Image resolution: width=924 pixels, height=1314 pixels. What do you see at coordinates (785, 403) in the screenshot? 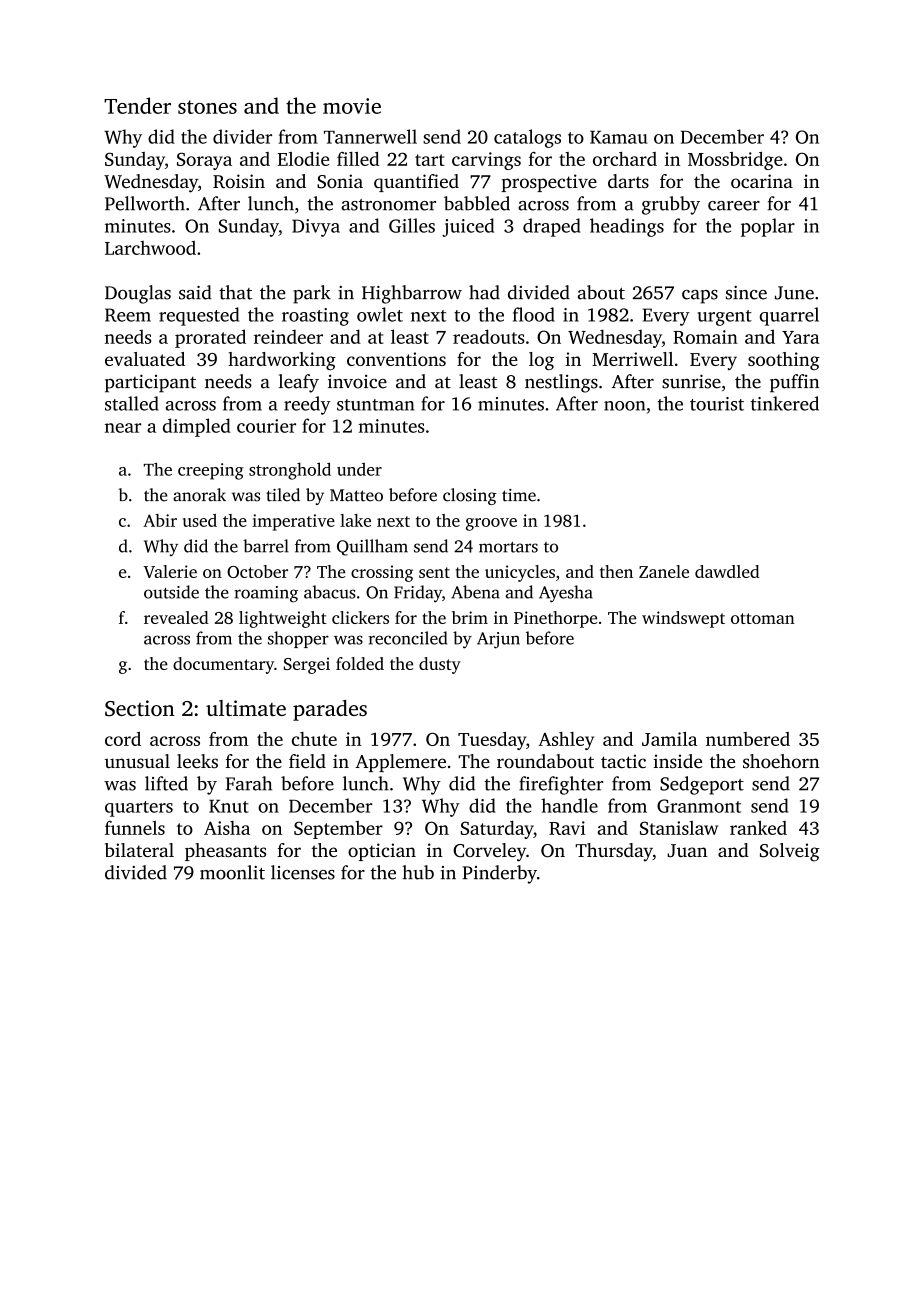
I see `tinkered` at bounding box center [785, 403].
